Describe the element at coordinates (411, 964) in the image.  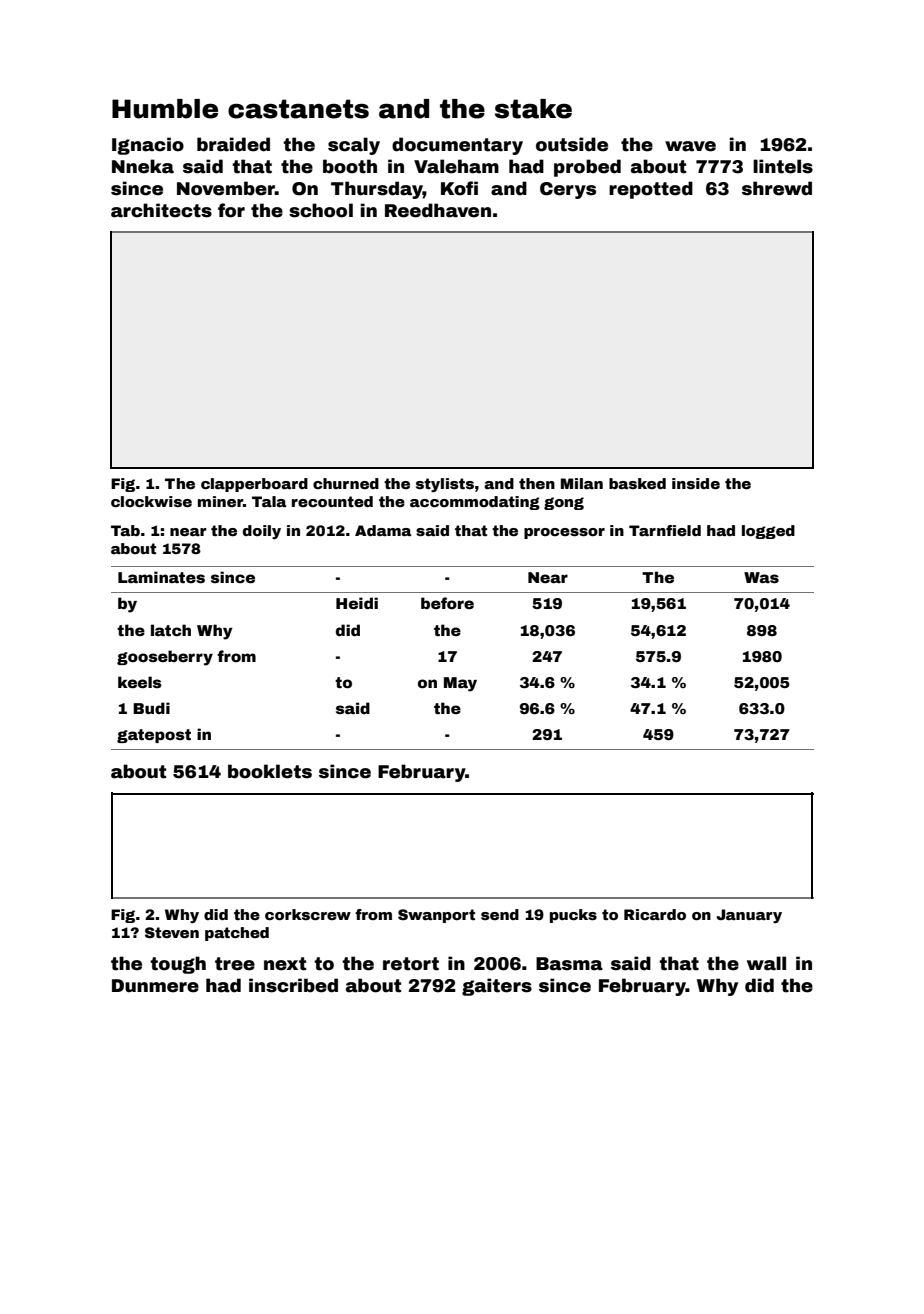
I see `retort` at that location.
